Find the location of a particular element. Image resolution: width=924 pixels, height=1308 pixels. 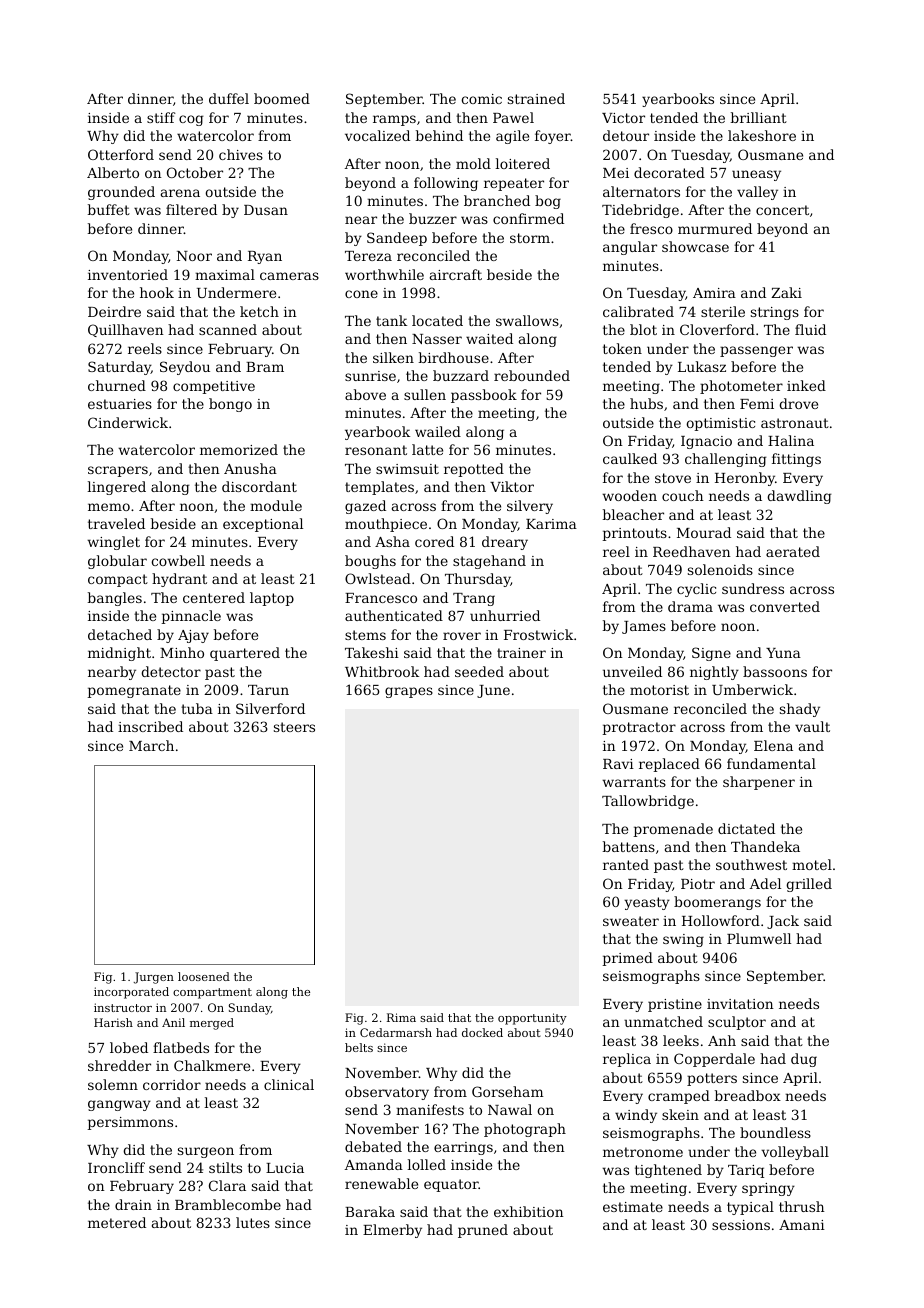

unmatched is located at coordinates (663, 1021).
